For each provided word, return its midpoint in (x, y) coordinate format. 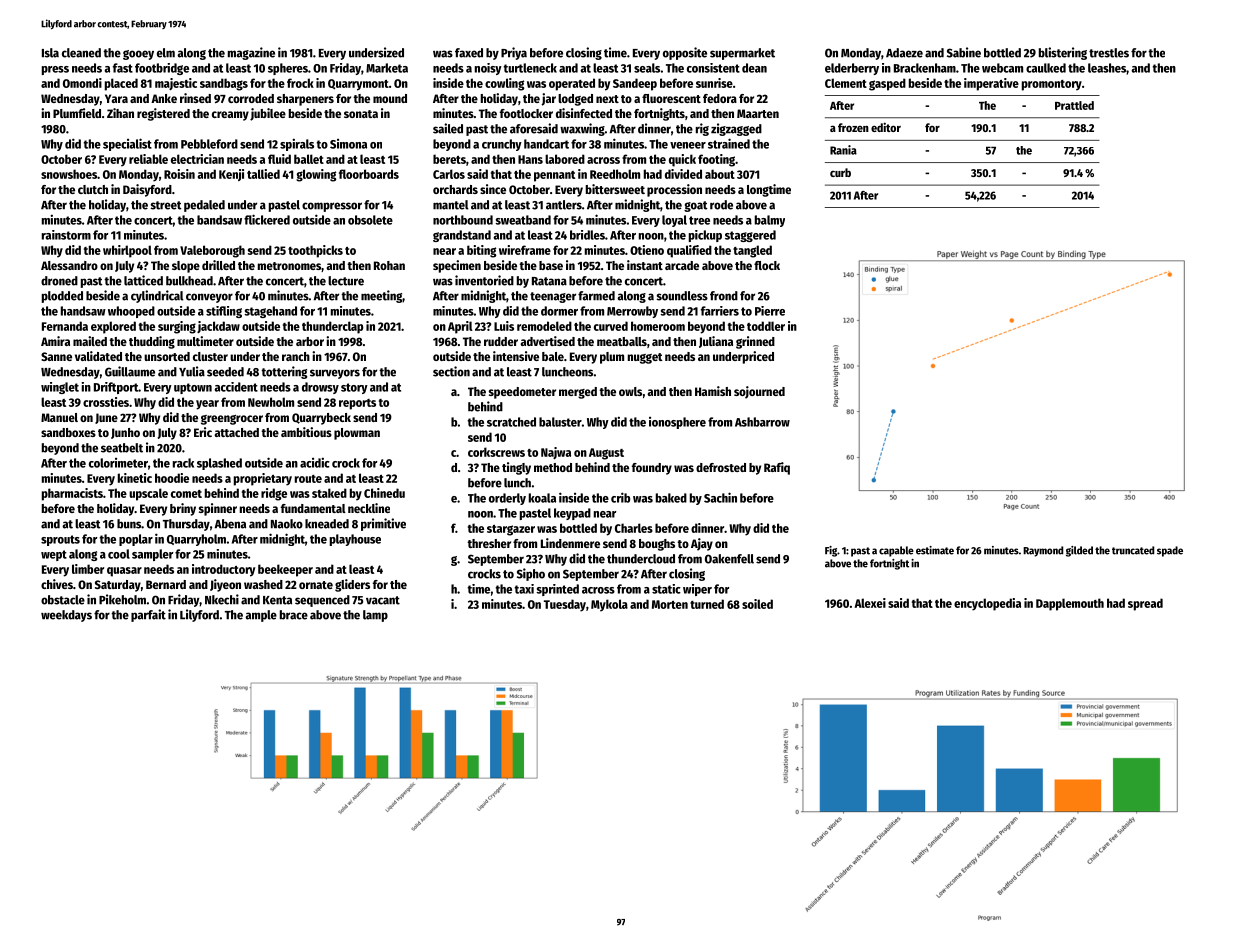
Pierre (770, 311)
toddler (766, 326)
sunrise (714, 83)
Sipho (531, 574)
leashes (1107, 68)
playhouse (355, 540)
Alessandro (69, 265)
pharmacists (72, 494)
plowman (357, 434)
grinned (755, 342)
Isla (50, 53)
